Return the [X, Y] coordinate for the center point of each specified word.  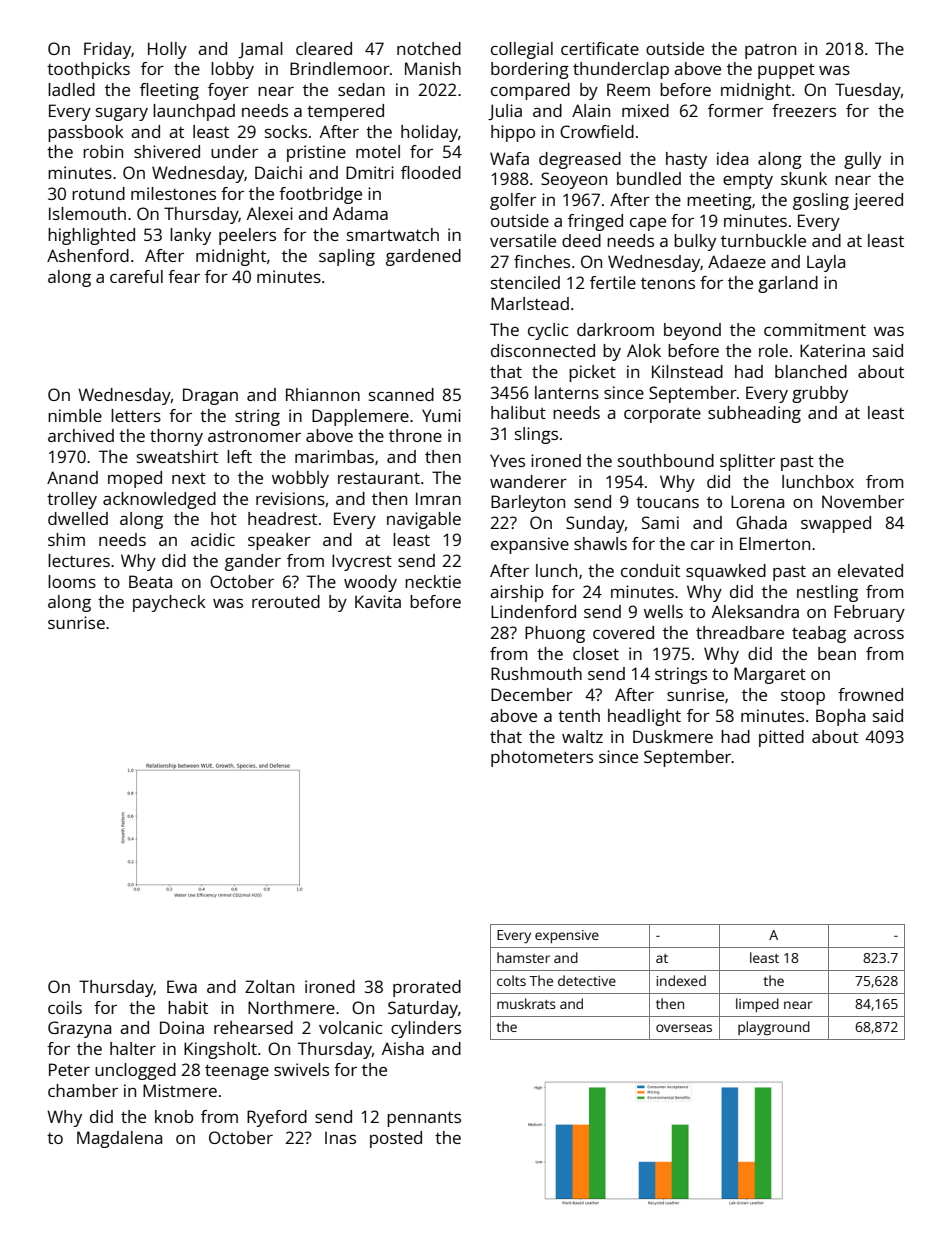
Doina [182, 1027]
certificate [600, 48]
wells [663, 611]
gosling [821, 201]
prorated [427, 988]
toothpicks [88, 70]
